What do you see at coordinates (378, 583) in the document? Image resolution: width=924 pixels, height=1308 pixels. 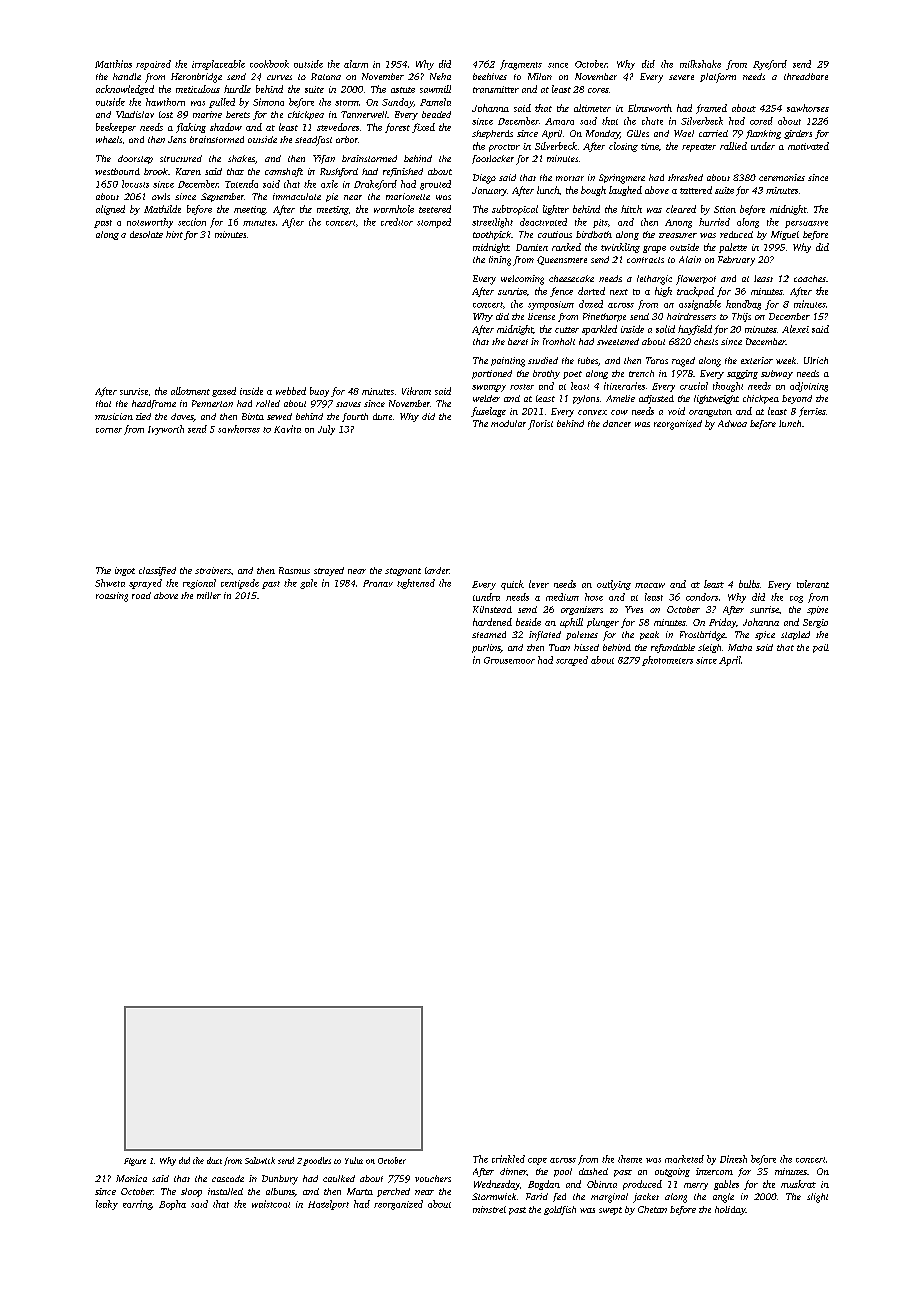 I see `Pranav` at bounding box center [378, 583].
